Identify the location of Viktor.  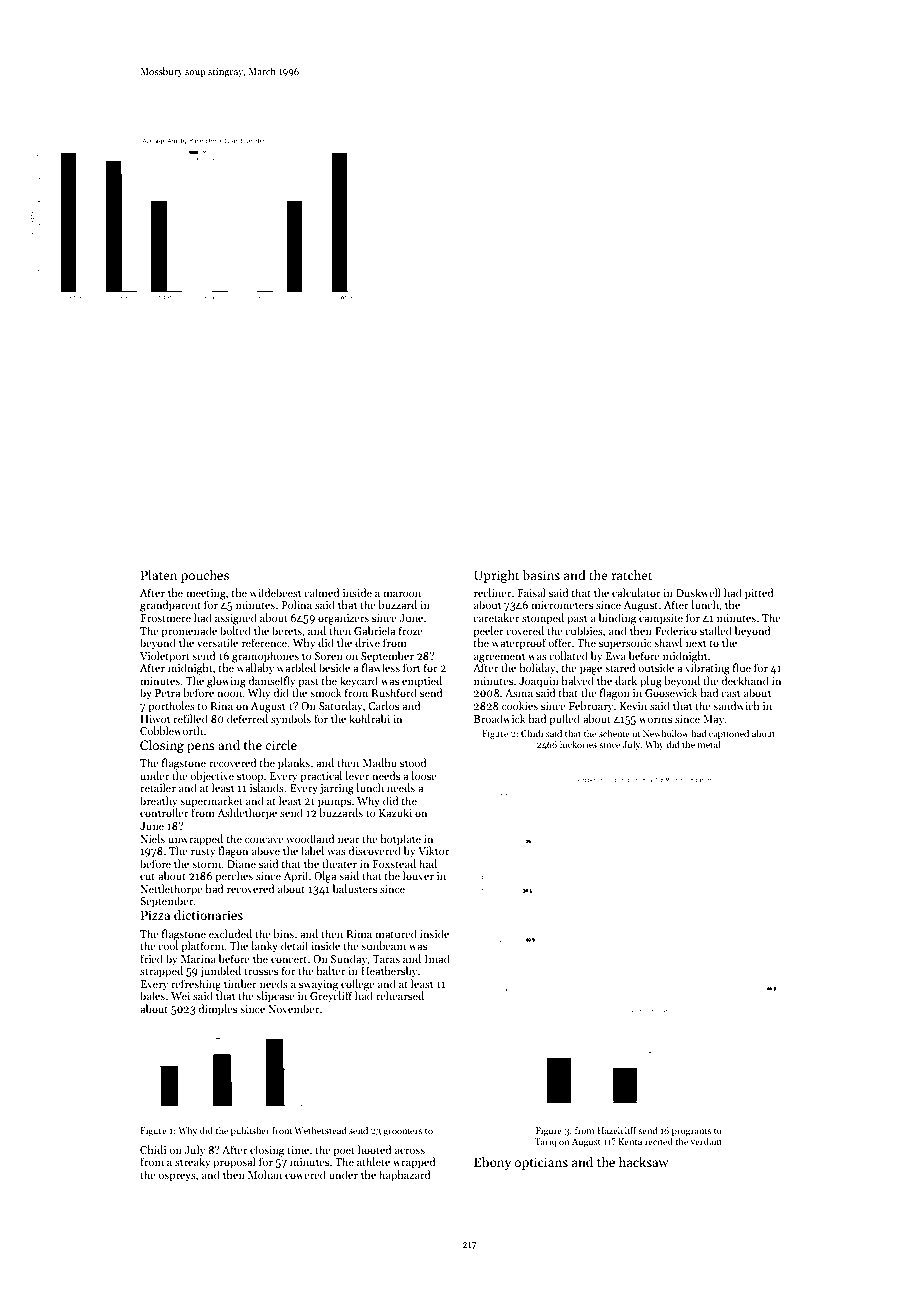
(433, 850).
